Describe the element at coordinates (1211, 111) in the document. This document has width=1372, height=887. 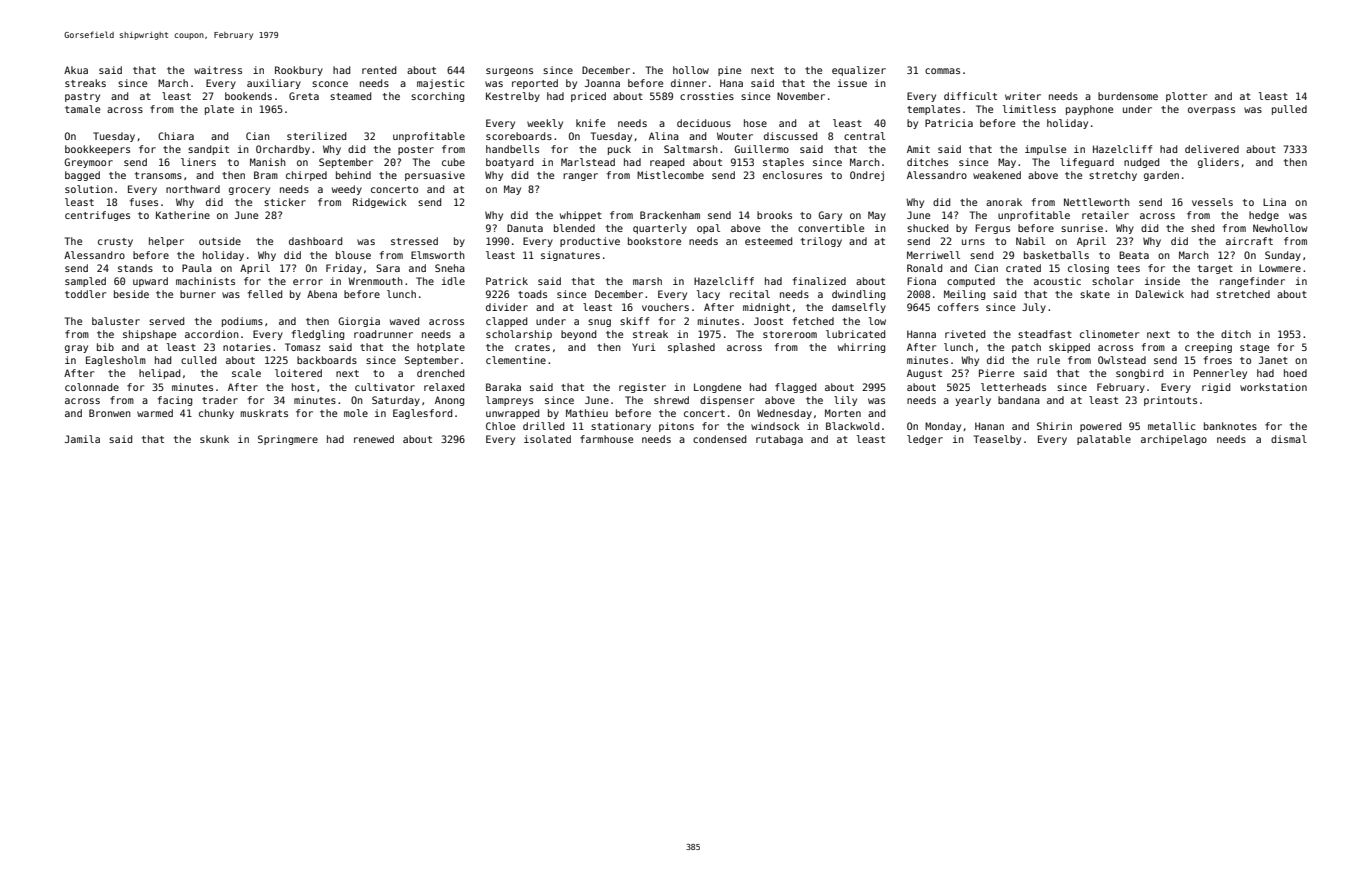
I see `overpass` at that location.
